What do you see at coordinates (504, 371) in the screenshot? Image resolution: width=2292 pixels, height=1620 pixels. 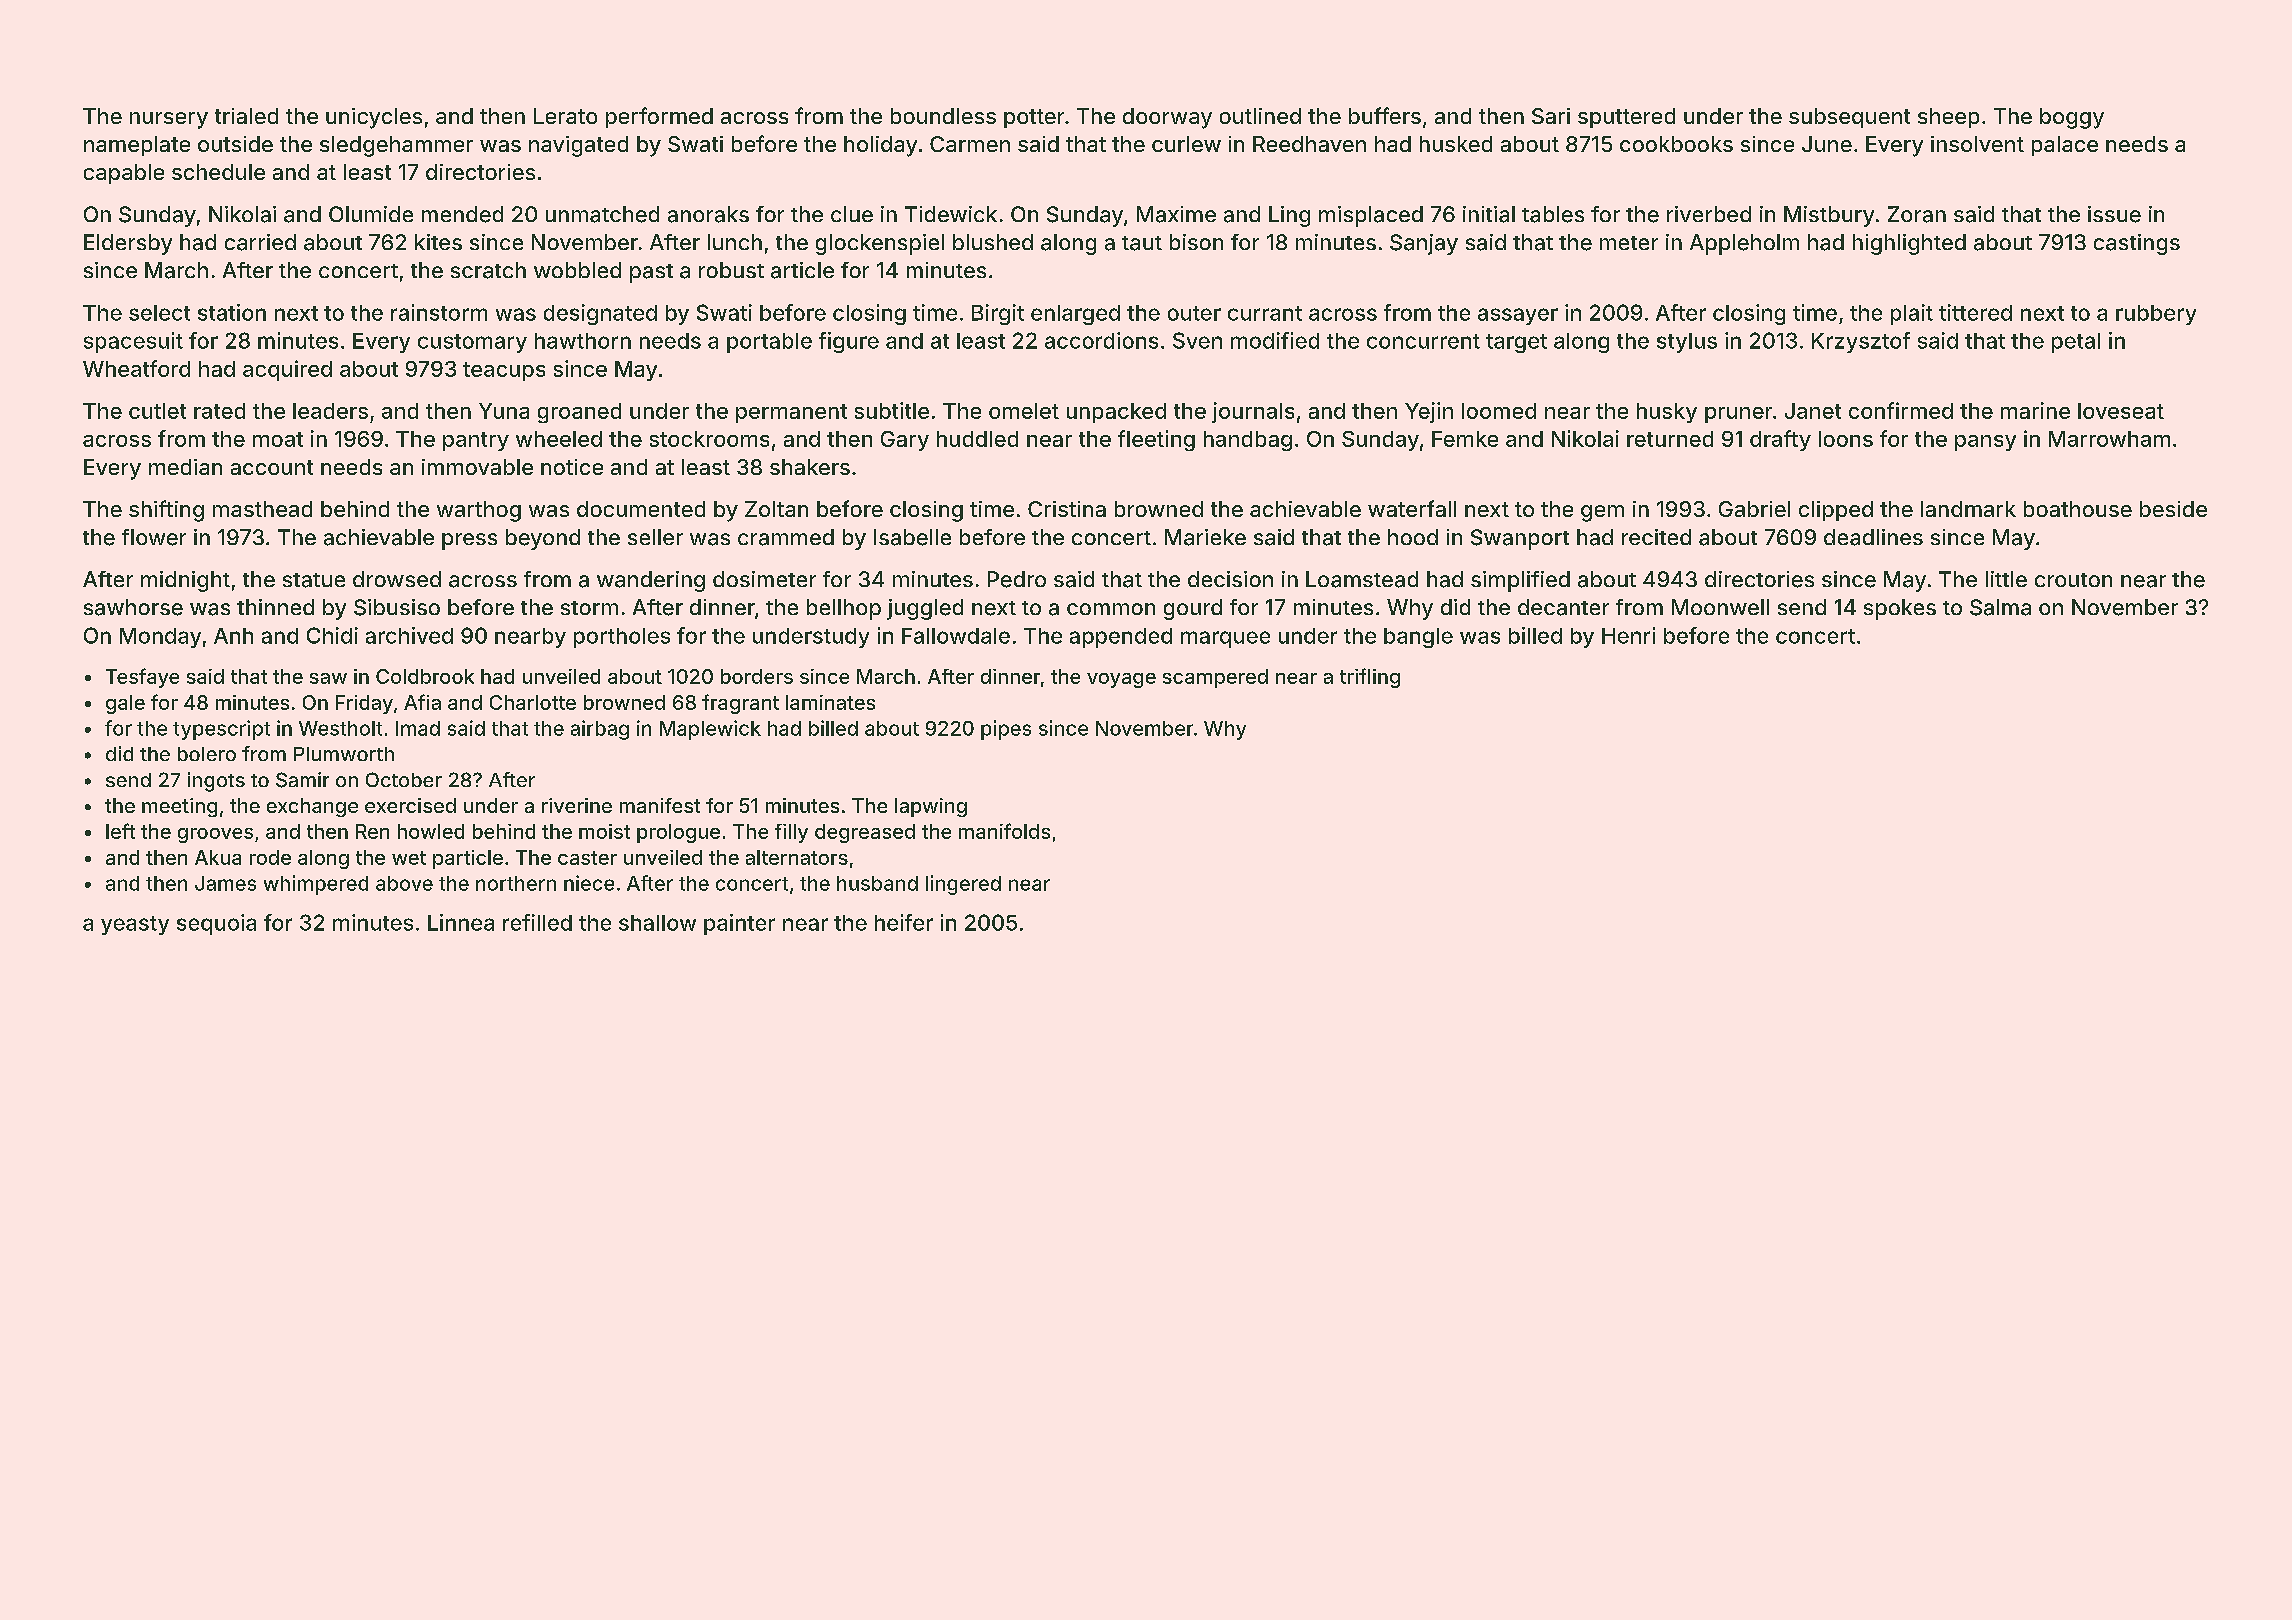 I see `teacups` at bounding box center [504, 371].
